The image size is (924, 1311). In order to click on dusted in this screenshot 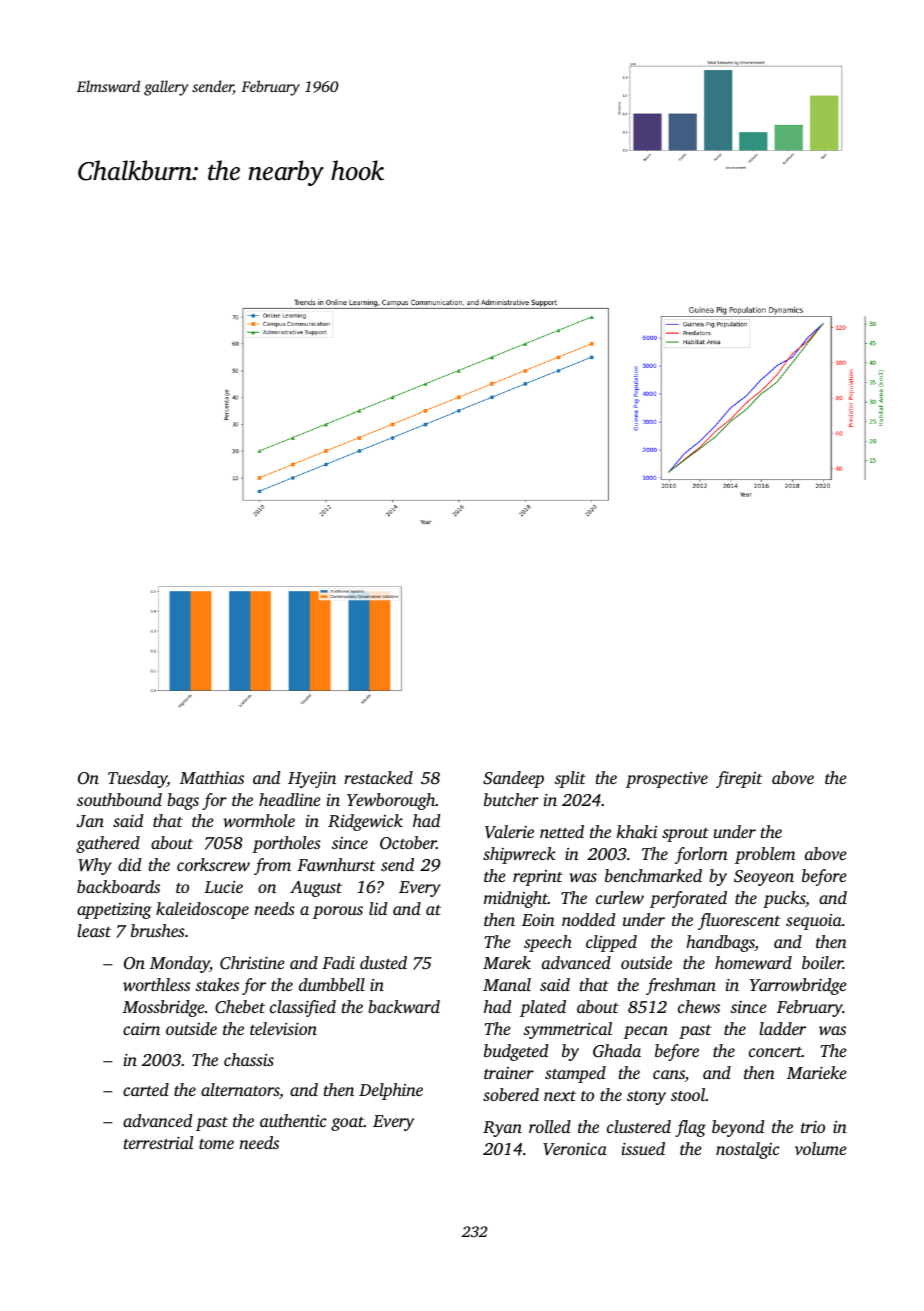, I will do `click(383, 962)`.
